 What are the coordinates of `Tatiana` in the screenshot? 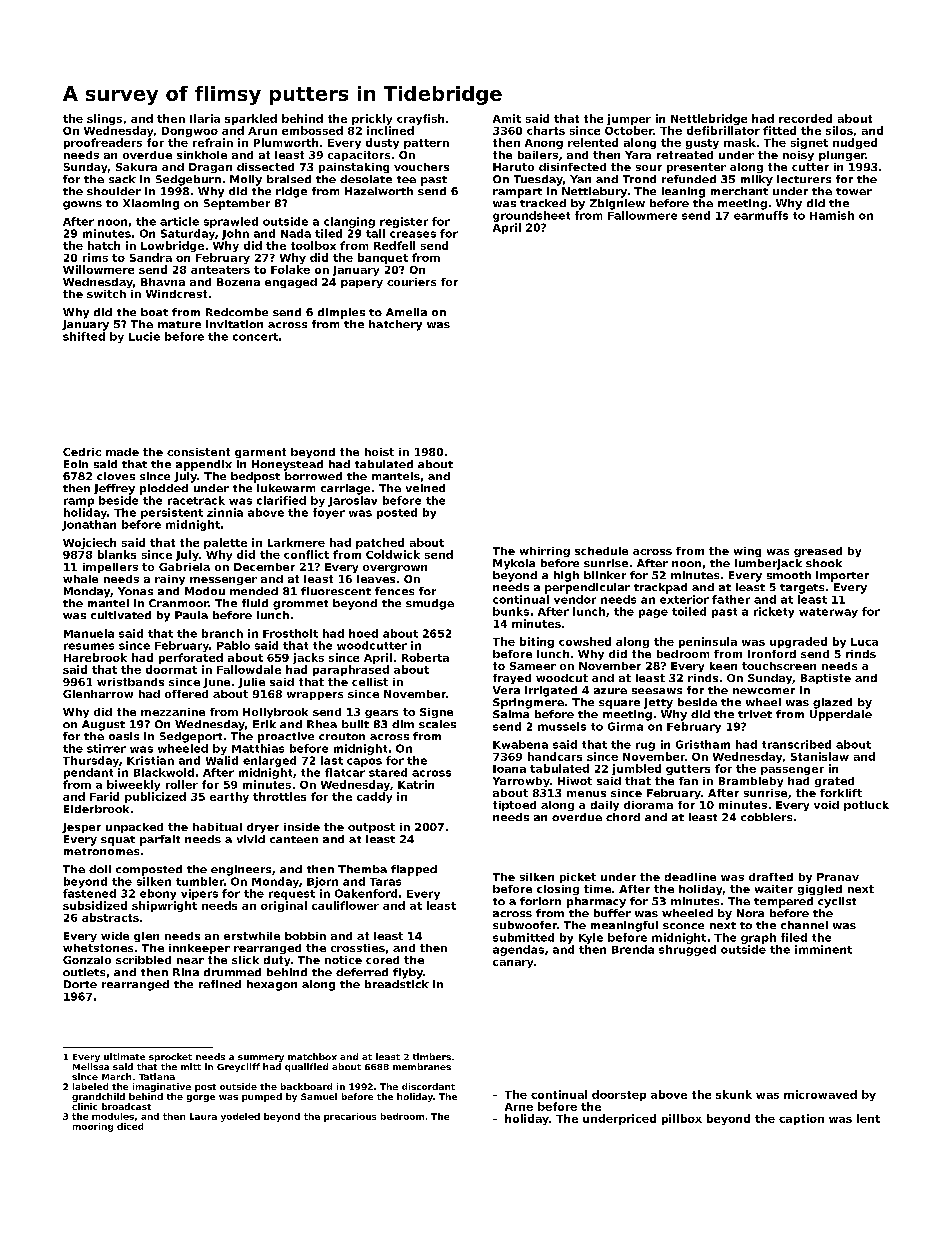 It's located at (157, 1076).
